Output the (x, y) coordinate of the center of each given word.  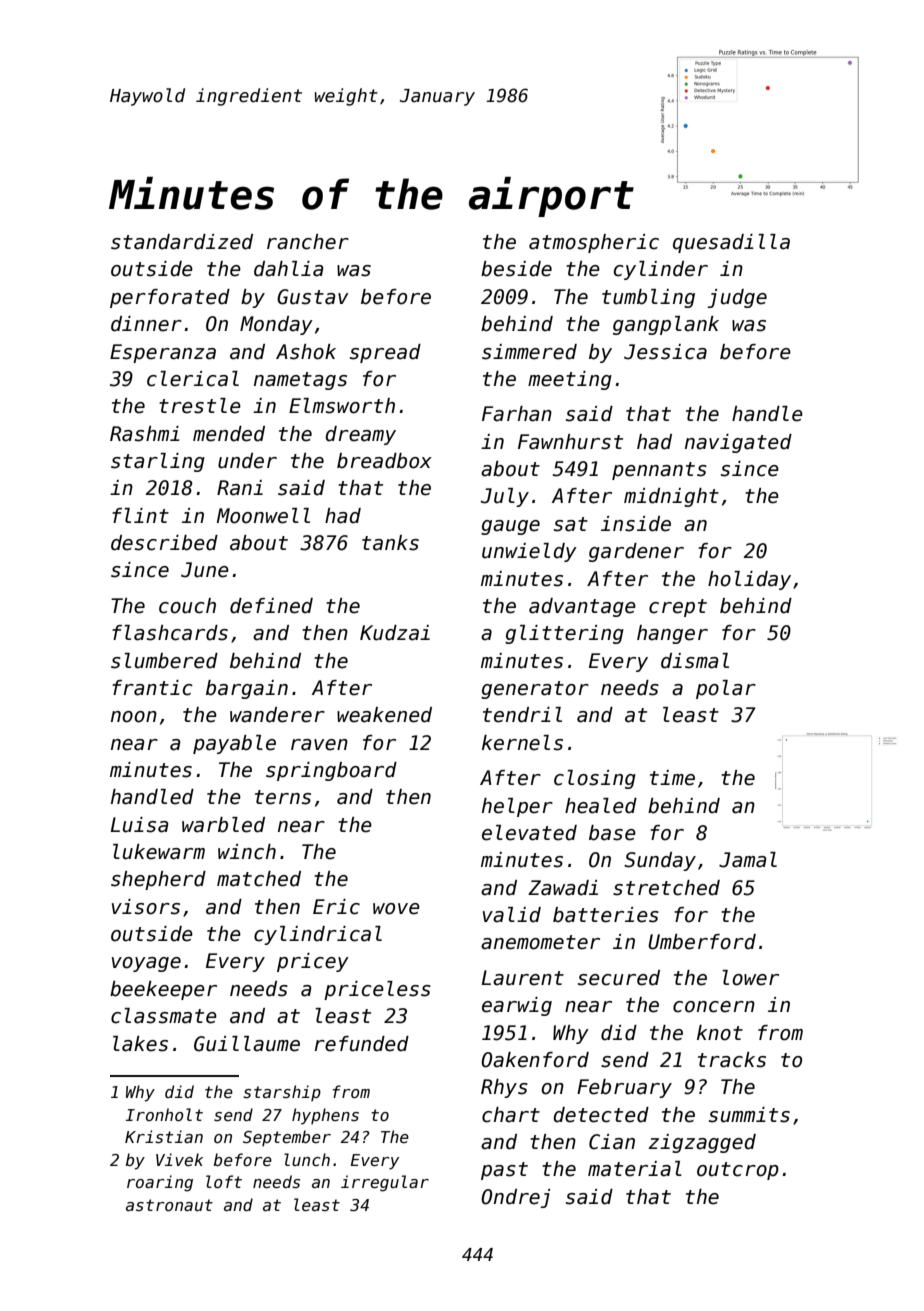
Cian (612, 1142)
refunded (362, 1044)
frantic (152, 688)
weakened (384, 715)
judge (737, 298)
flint (140, 515)
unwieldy (529, 552)
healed (601, 806)
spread (385, 353)
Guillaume (247, 1044)
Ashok (306, 352)
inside (636, 524)
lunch (307, 1159)
